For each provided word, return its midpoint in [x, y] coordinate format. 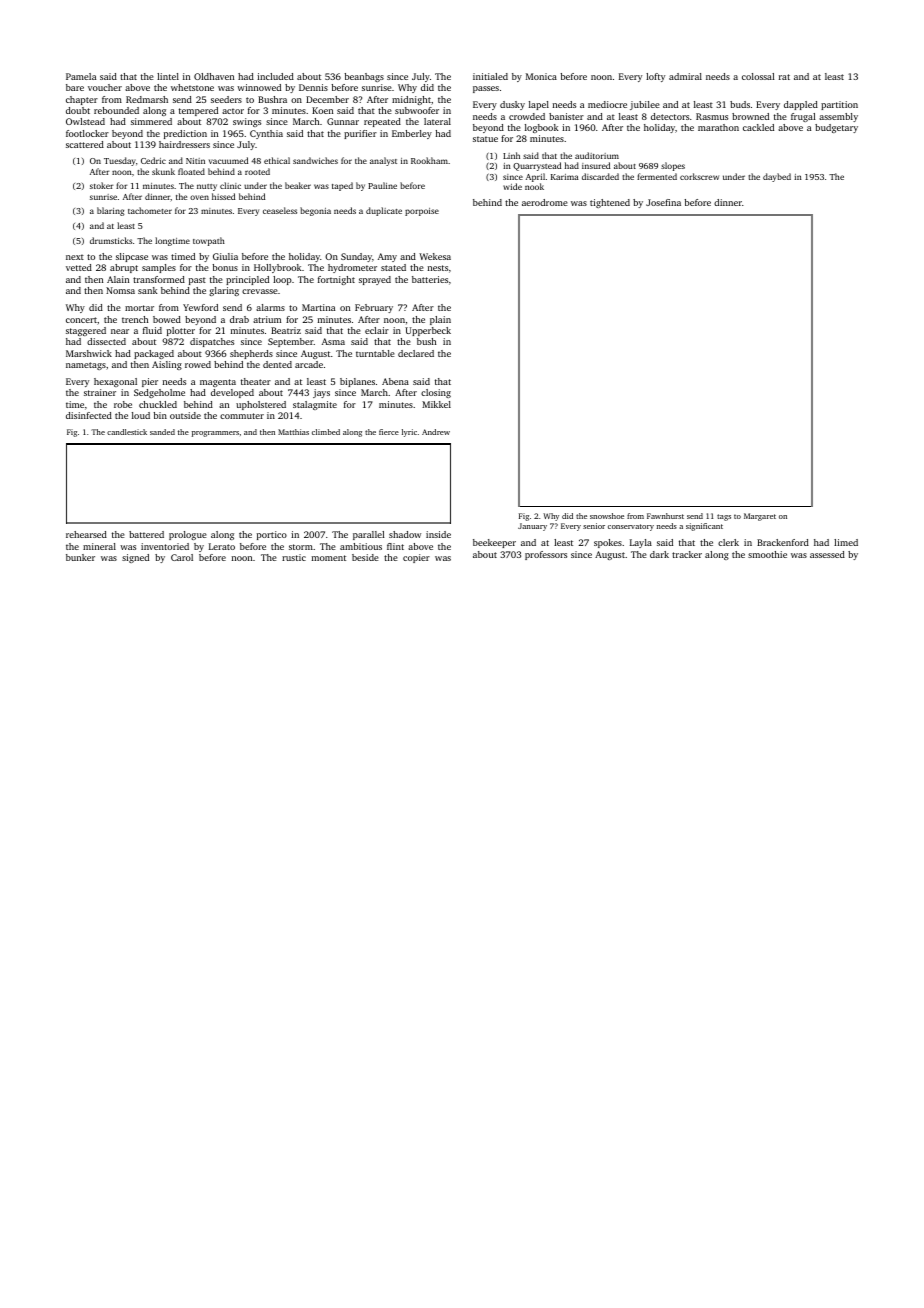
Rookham [429, 160]
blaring [110, 211]
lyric [409, 433]
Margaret [760, 517]
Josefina [663, 202]
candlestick [127, 432]
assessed [827, 554]
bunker [80, 557]
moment [329, 558]
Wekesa [435, 256]
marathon [718, 127]
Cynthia [266, 134]
